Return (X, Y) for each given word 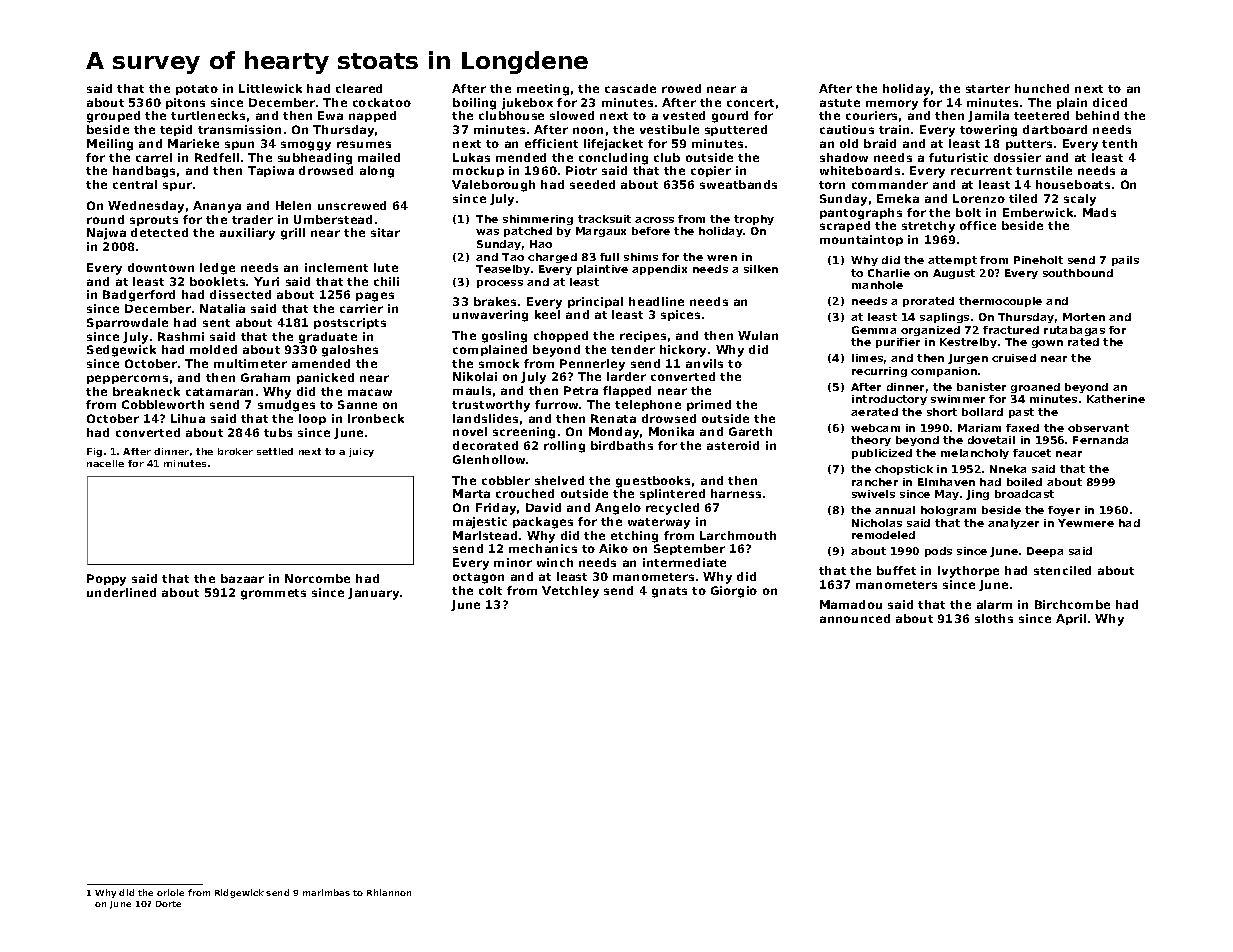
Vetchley (570, 592)
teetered (1041, 115)
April (1071, 619)
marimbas (326, 892)
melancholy (975, 454)
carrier (361, 308)
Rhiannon (389, 892)
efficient (551, 143)
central (135, 184)
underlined (121, 592)
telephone (648, 405)
